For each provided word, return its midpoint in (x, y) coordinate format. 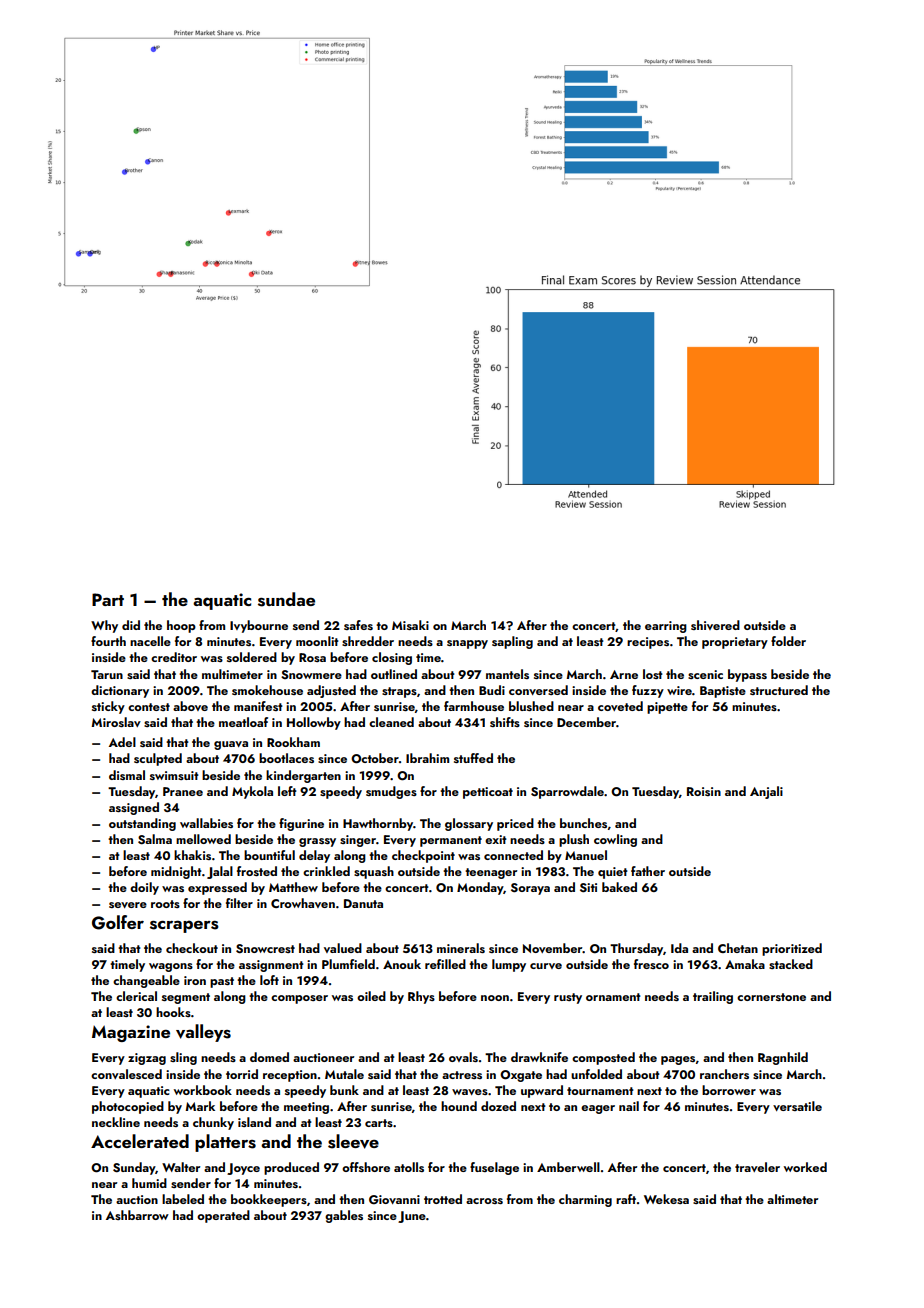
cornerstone (771, 997)
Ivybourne (259, 626)
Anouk (402, 964)
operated (223, 1216)
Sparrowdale (567, 792)
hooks (173, 1012)
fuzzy (648, 691)
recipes (648, 643)
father (648, 871)
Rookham (293, 742)
